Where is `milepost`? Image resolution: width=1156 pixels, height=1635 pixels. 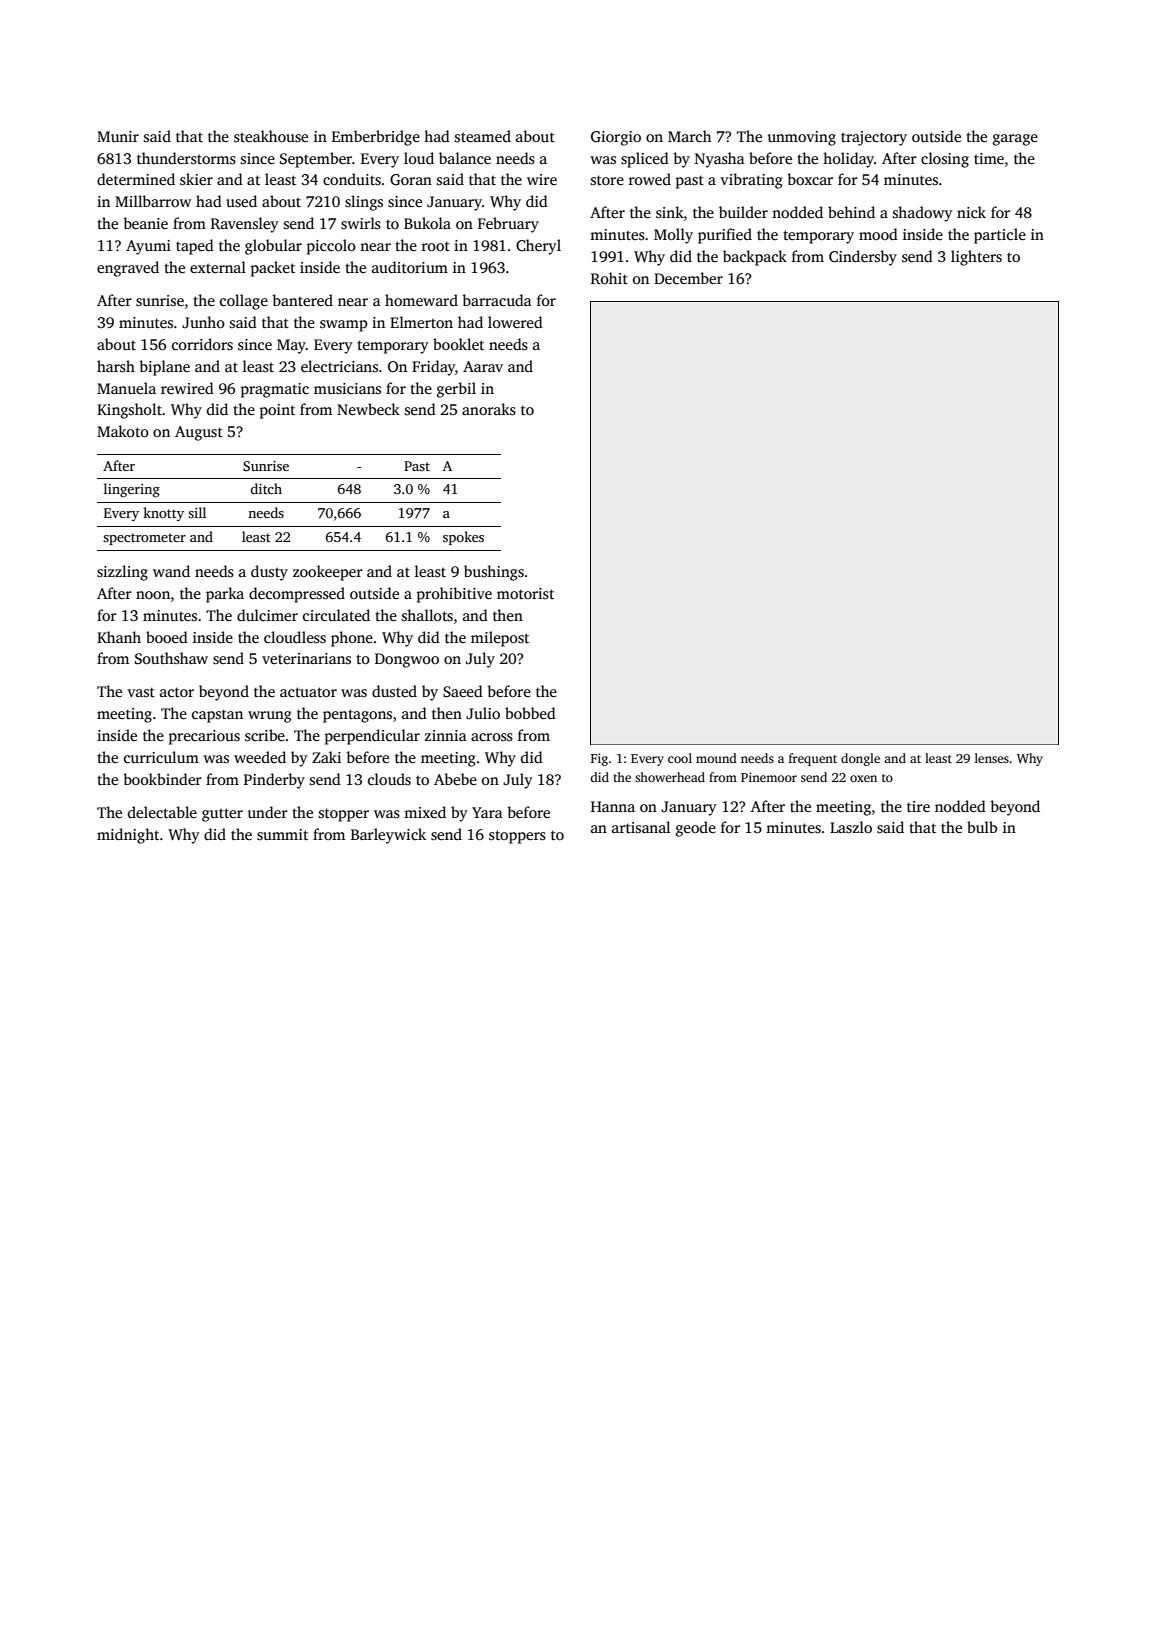 milepost is located at coordinates (500, 639).
